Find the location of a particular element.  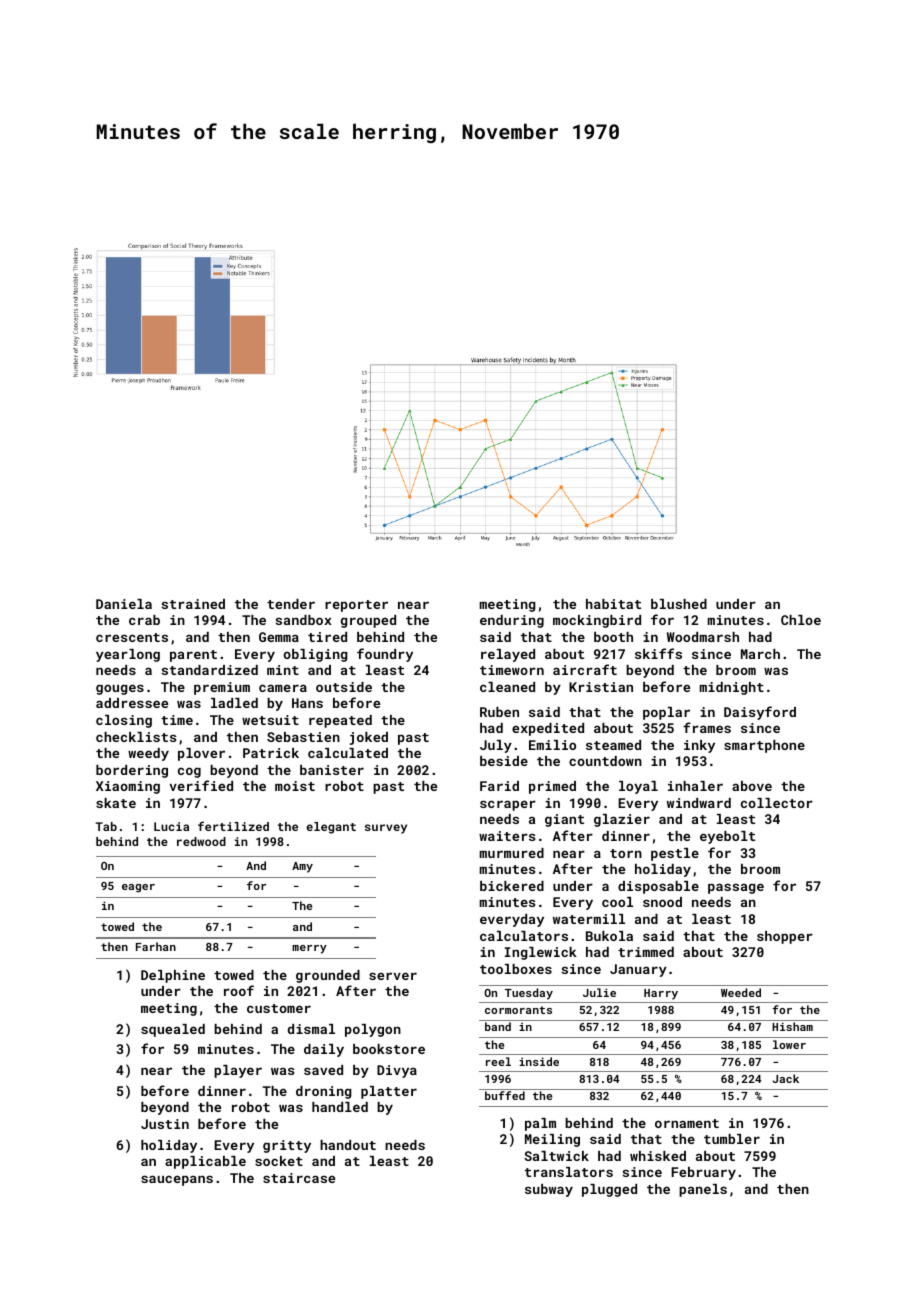

Daniela is located at coordinates (124, 604).
